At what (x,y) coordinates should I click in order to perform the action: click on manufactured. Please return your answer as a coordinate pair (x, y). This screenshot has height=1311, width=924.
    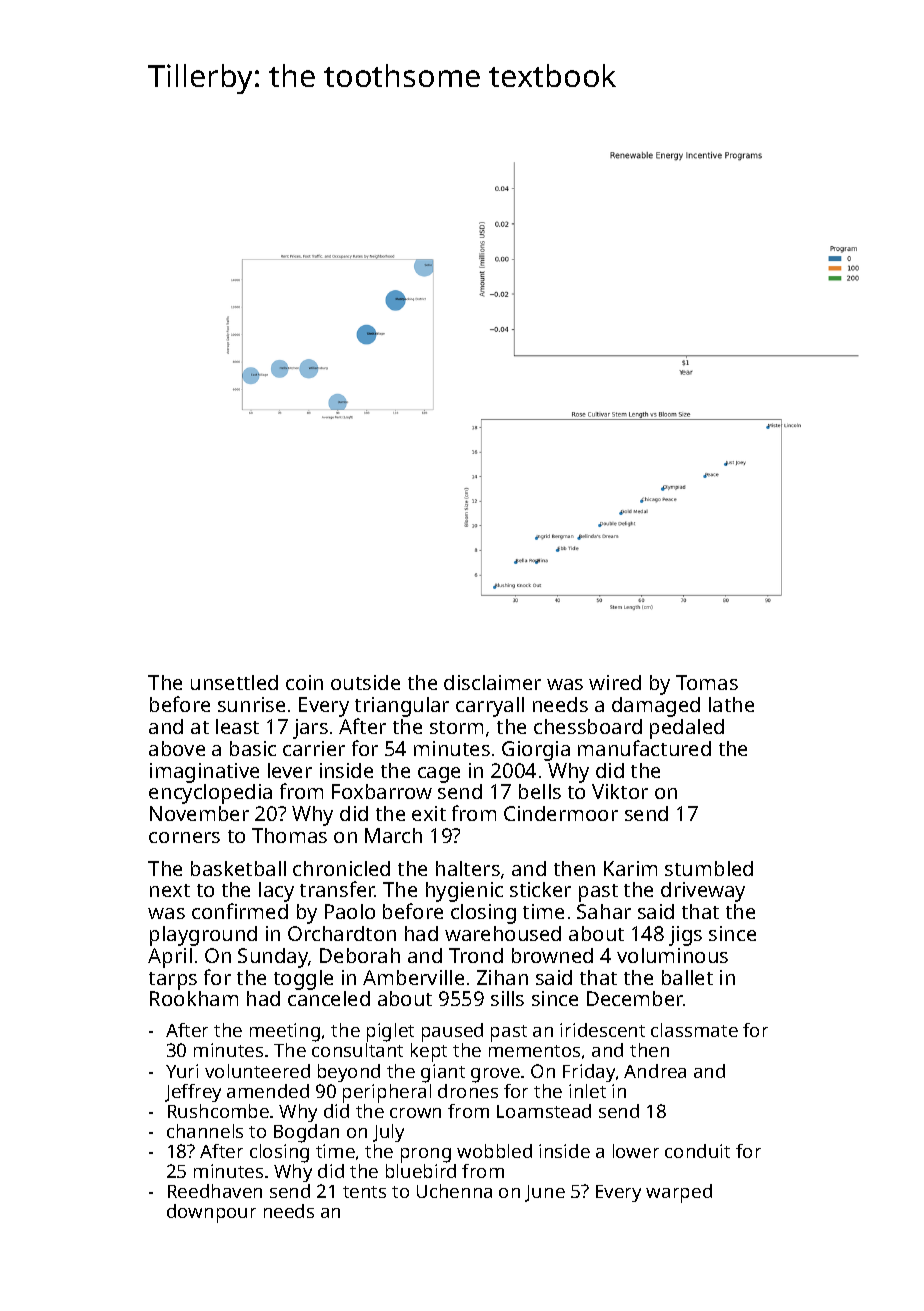
    Looking at the image, I should click on (644, 748).
